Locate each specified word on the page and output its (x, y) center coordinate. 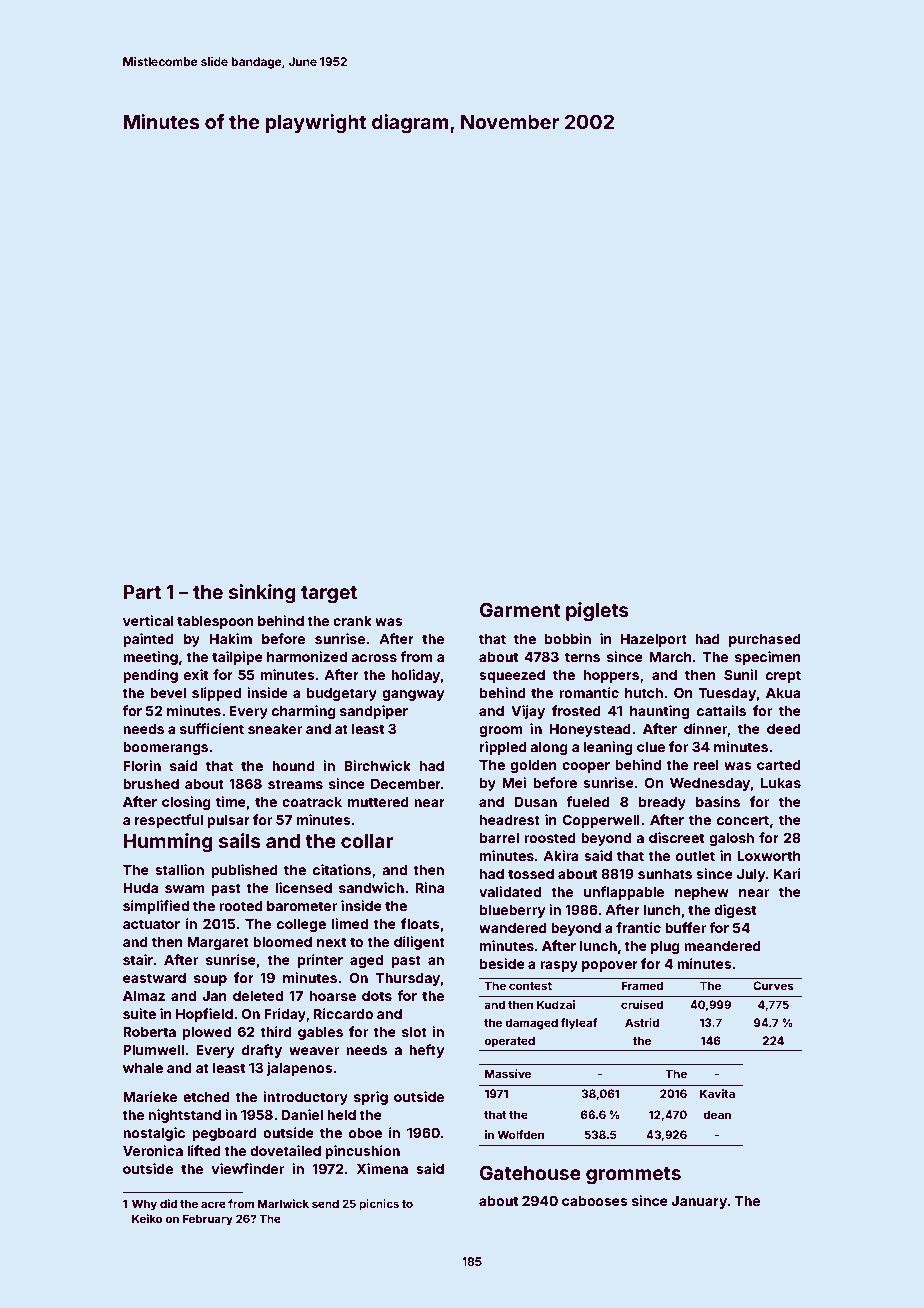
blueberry (513, 911)
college (301, 925)
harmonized (307, 656)
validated (510, 891)
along (549, 748)
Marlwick (283, 1203)
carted (779, 765)
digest (735, 911)
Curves (773, 985)
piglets (597, 611)
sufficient (212, 728)
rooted (241, 906)
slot (414, 1032)
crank (352, 621)
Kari (787, 873)
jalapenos (299, 1069)
